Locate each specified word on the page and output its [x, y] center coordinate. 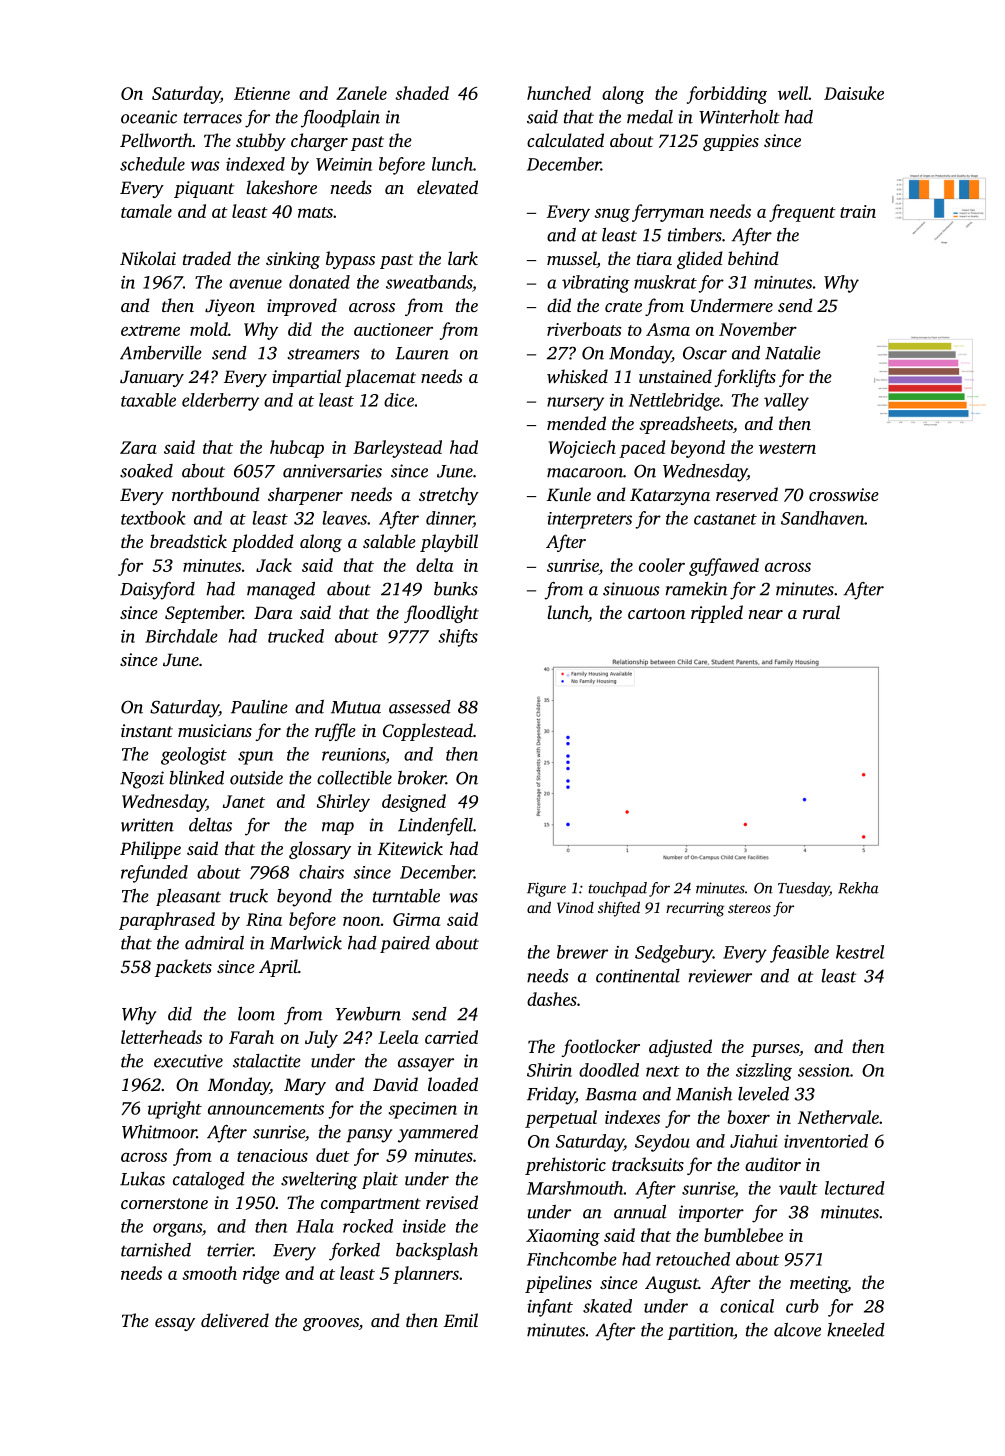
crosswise [844, 494]
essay [175, 1324]
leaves [345, 518]
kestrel [860, 952]
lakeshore [281, 187]
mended [576, 423]
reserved [747, 494]
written [147, 825]
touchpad [617, 889]
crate [623, 306]
